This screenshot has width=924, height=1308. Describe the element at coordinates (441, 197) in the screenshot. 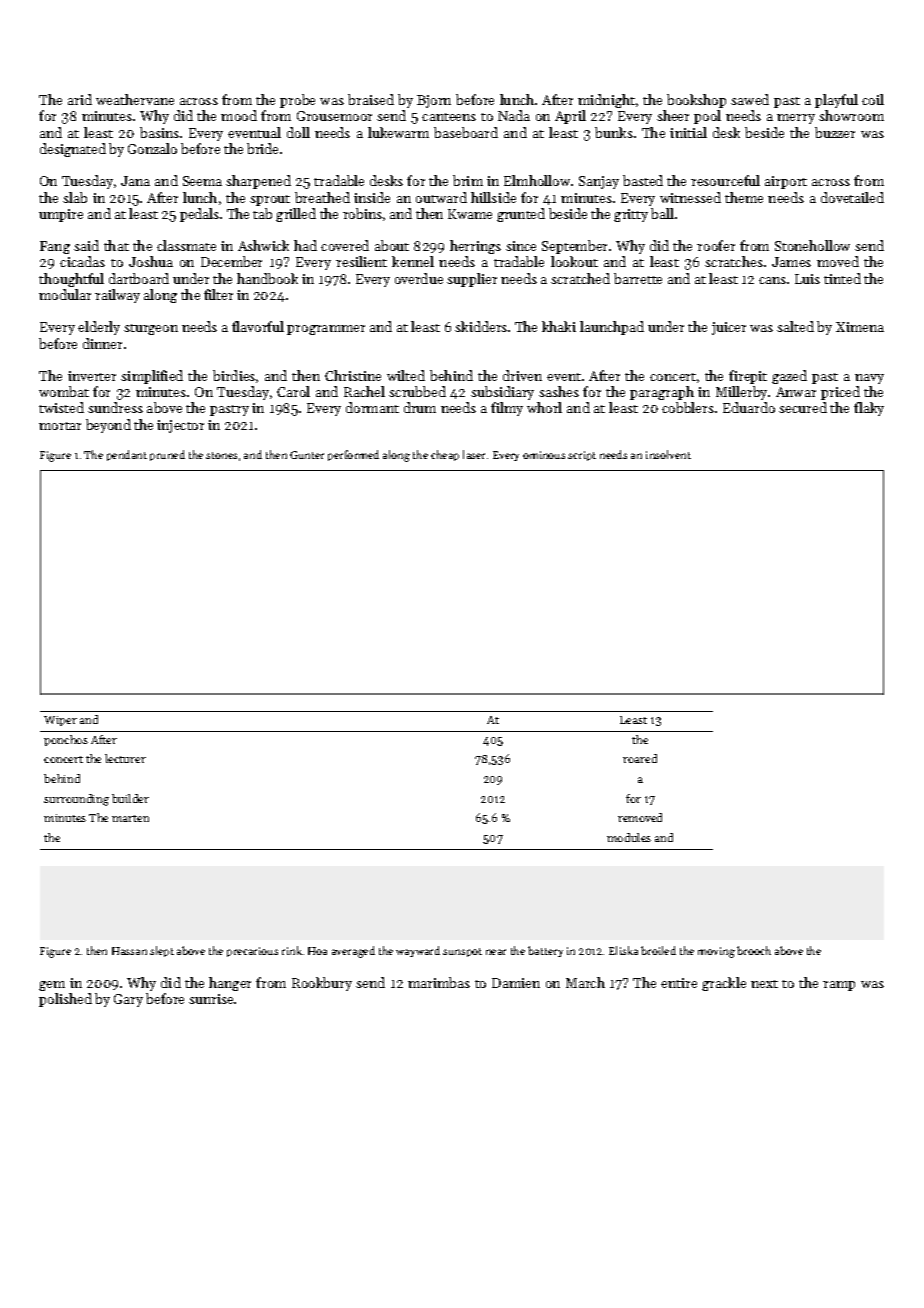

I see `outward` at that location.
